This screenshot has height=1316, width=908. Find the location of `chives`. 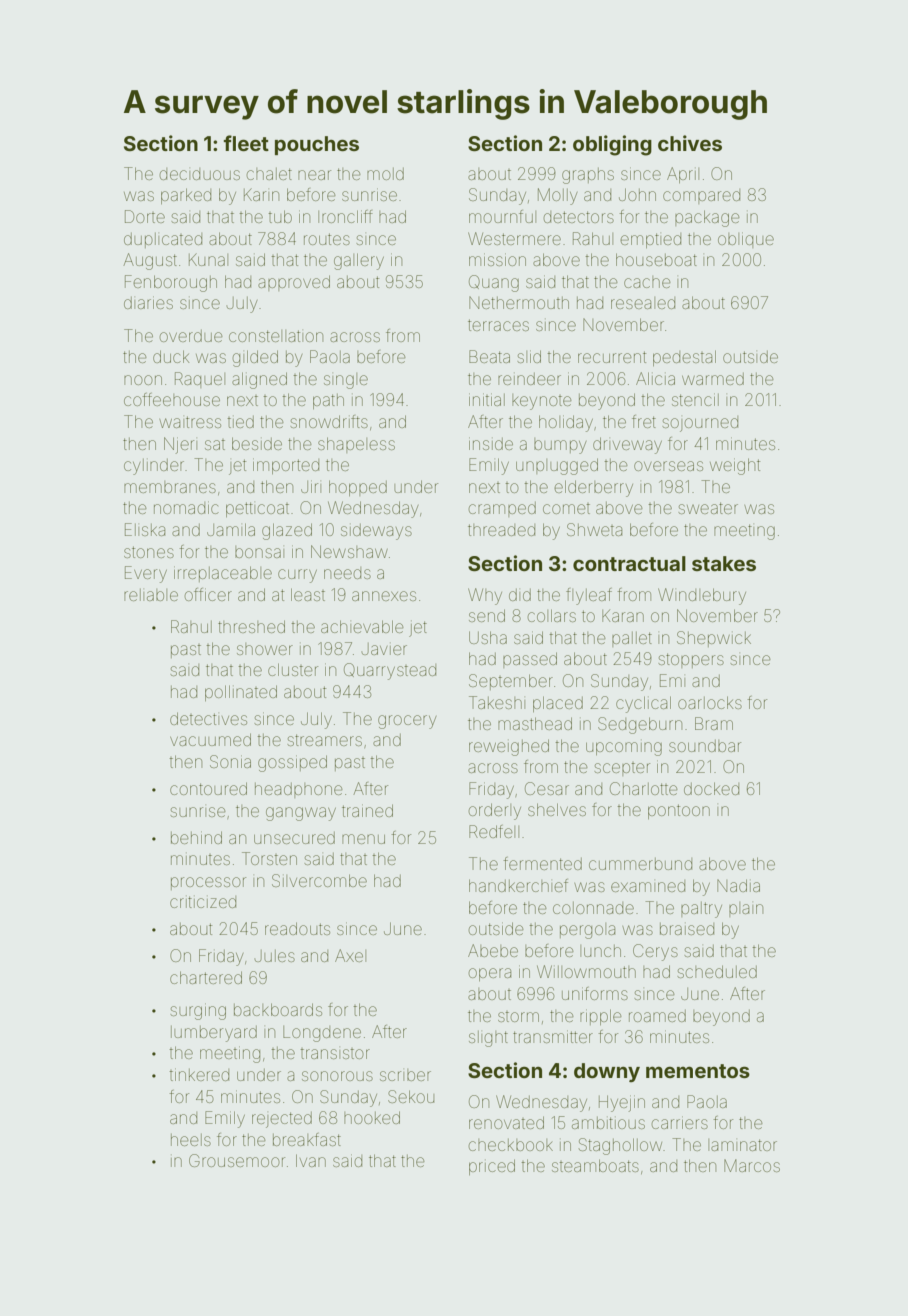

chives is located at coordinates (690, 143).
